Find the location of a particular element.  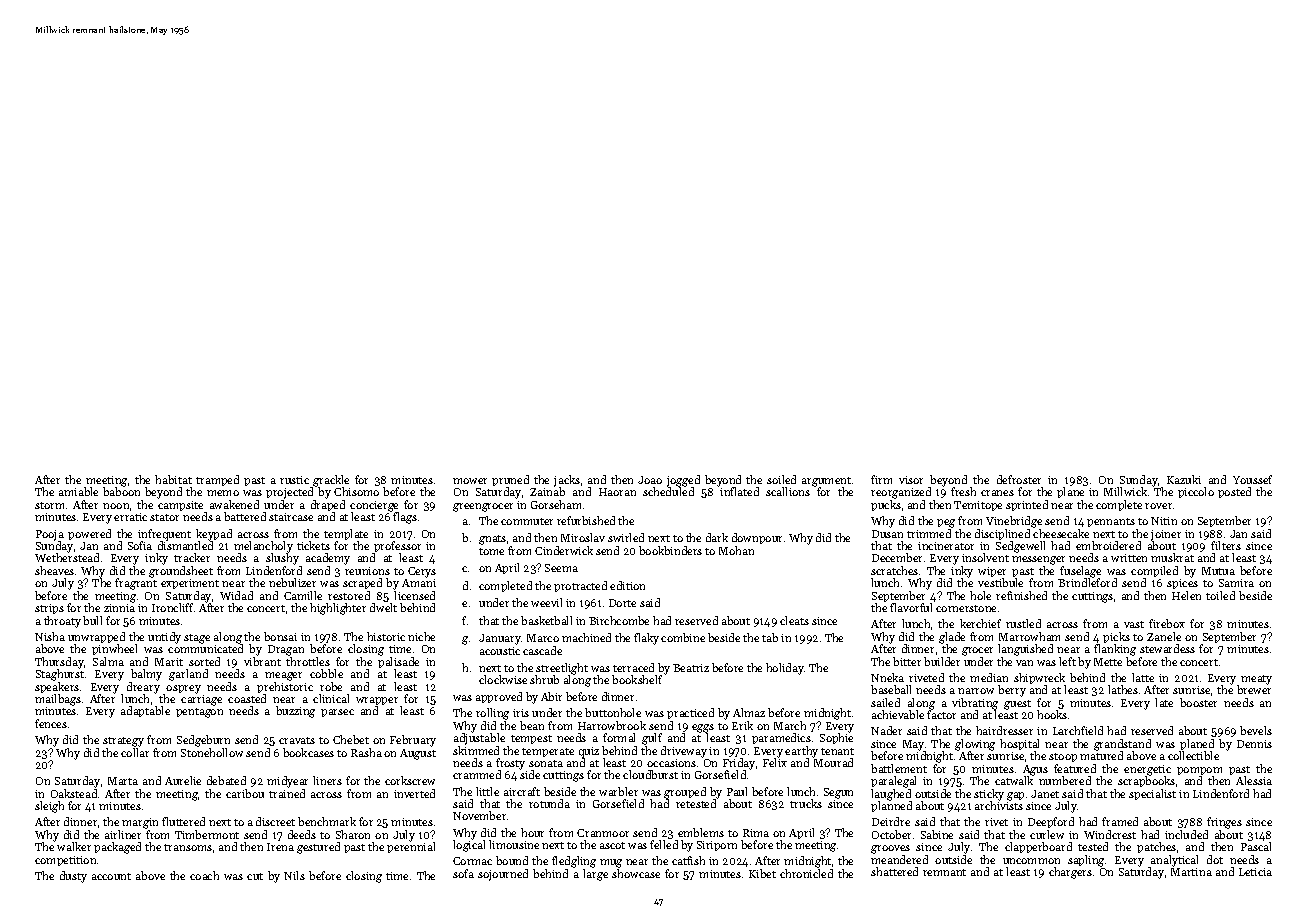

toiled is located at coordinates (1220, 595).
